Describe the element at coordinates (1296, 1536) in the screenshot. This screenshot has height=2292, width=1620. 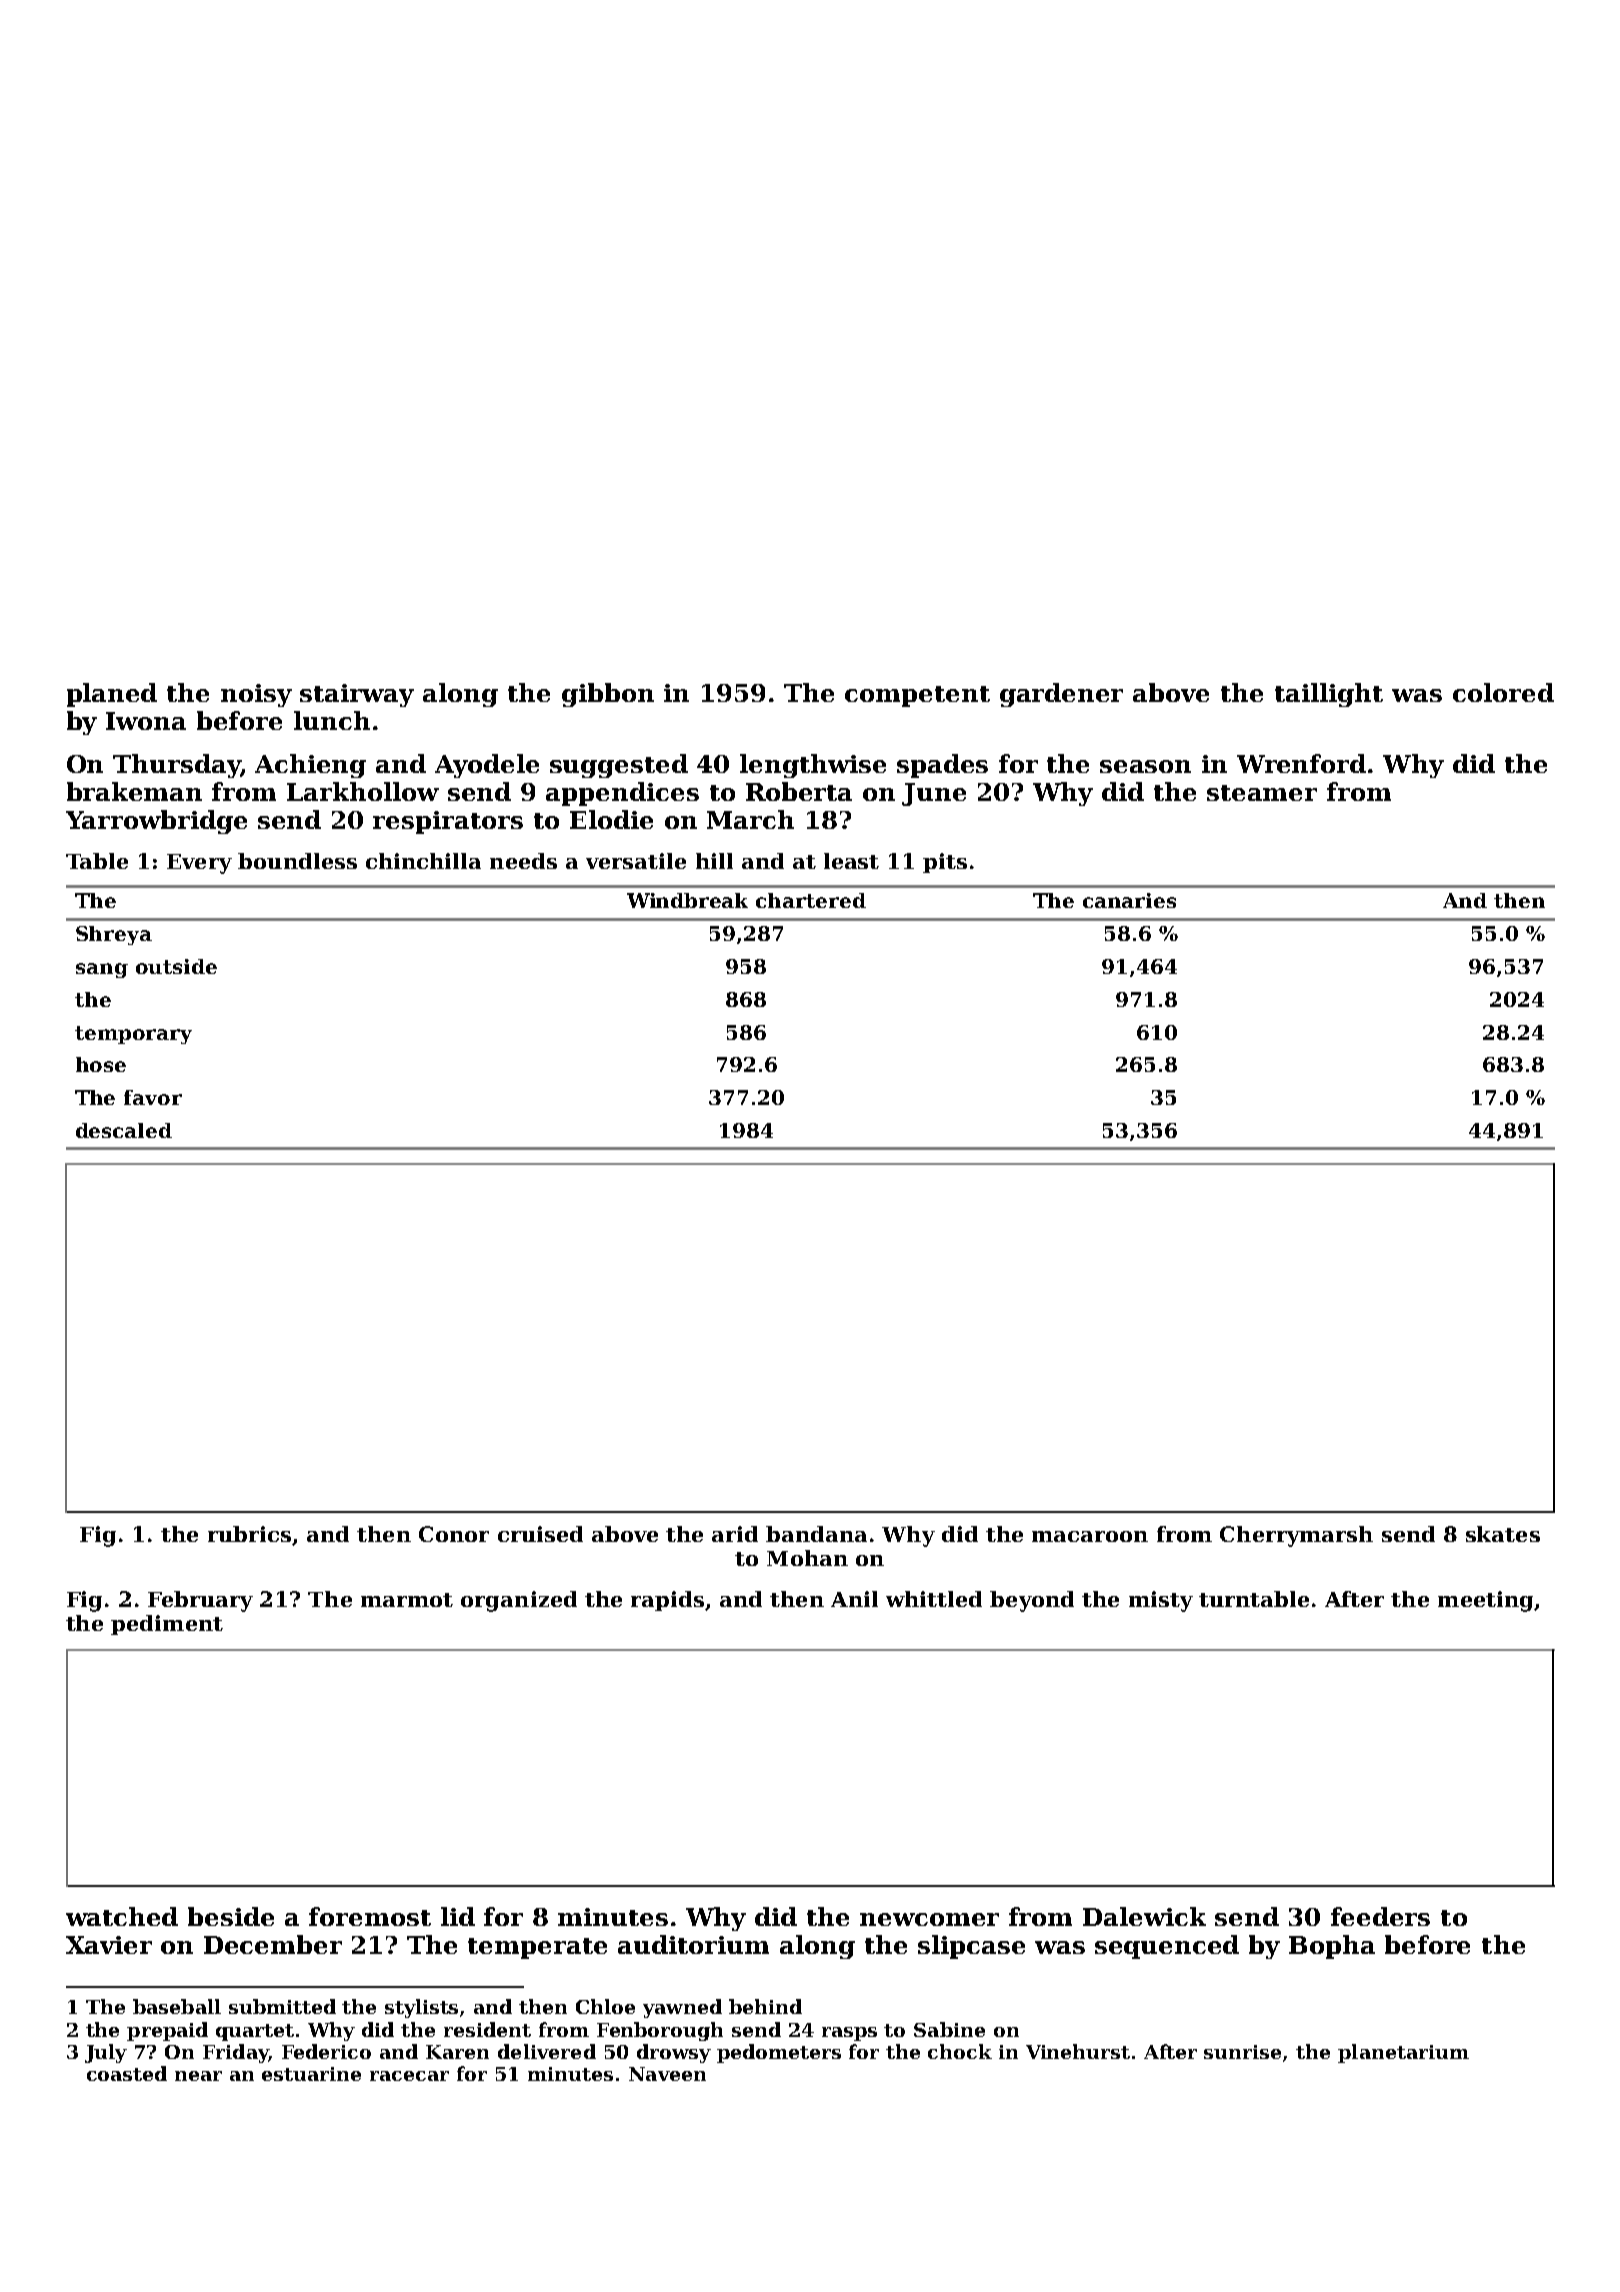
I see `Cherrymarsh` at that location.
